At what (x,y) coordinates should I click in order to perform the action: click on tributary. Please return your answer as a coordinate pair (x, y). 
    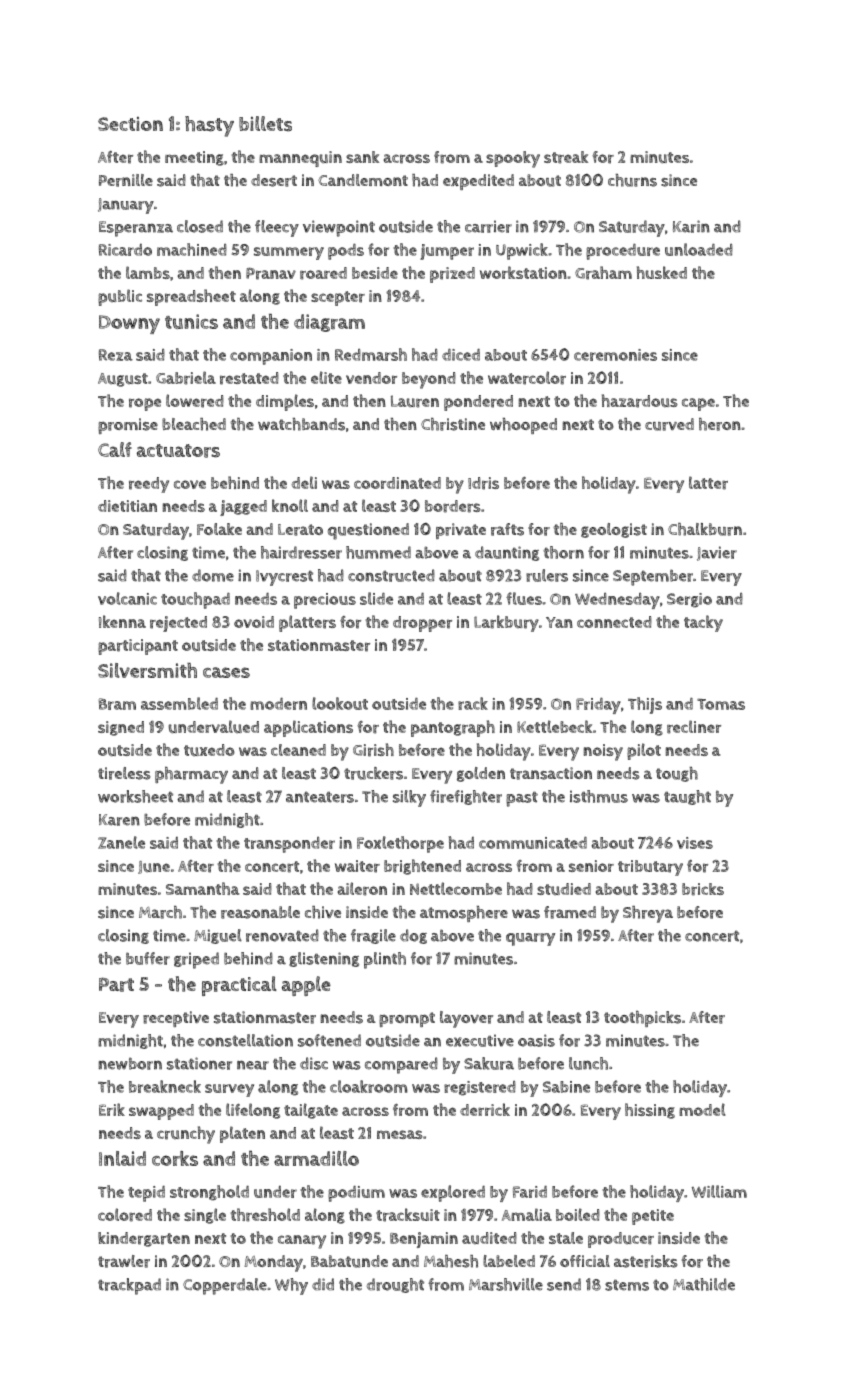
    Looking at the image, I should click on (650, 868).
